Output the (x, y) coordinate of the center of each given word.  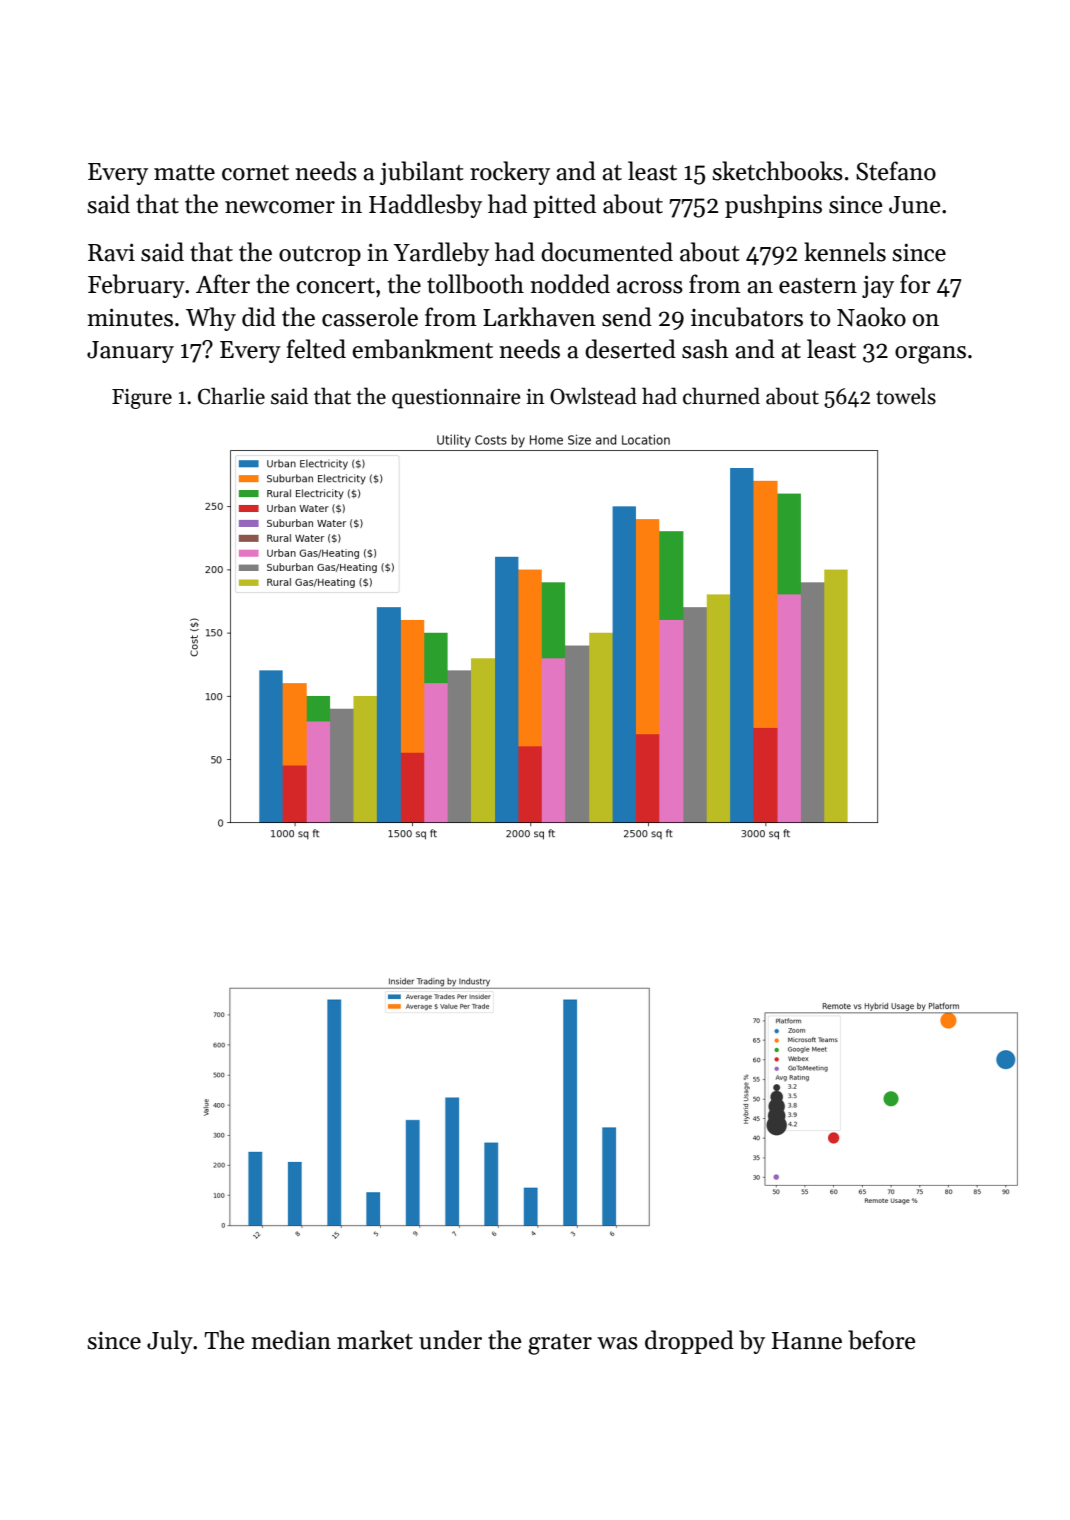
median (291, 1340)
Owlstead (593, 396)
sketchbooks (777, 171)
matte (184, 173)
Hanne (807, 1341)
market (375, 1340)
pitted (564, 206)
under (450, 1340)
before (882, 1340)
